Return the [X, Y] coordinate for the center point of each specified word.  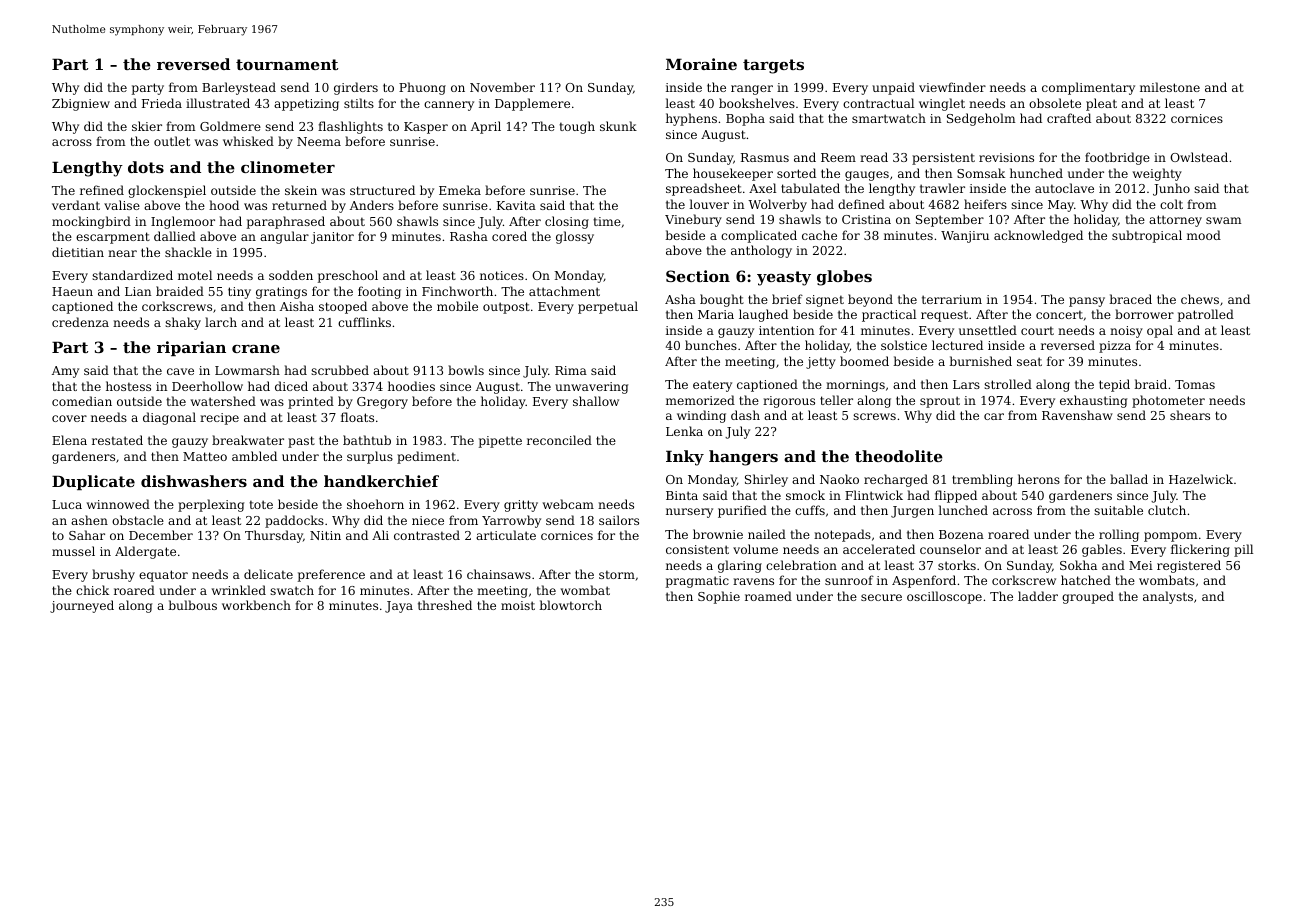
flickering [1200, 550]
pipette [500, 442]
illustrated [218, 103]
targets [773, 66]
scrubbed [340, 370]
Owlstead [1199, 157]
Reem [838, 157]
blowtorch [570, 605]
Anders [372, 205]
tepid [1114, 385]
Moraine [701, 64]
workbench [256, 605]
